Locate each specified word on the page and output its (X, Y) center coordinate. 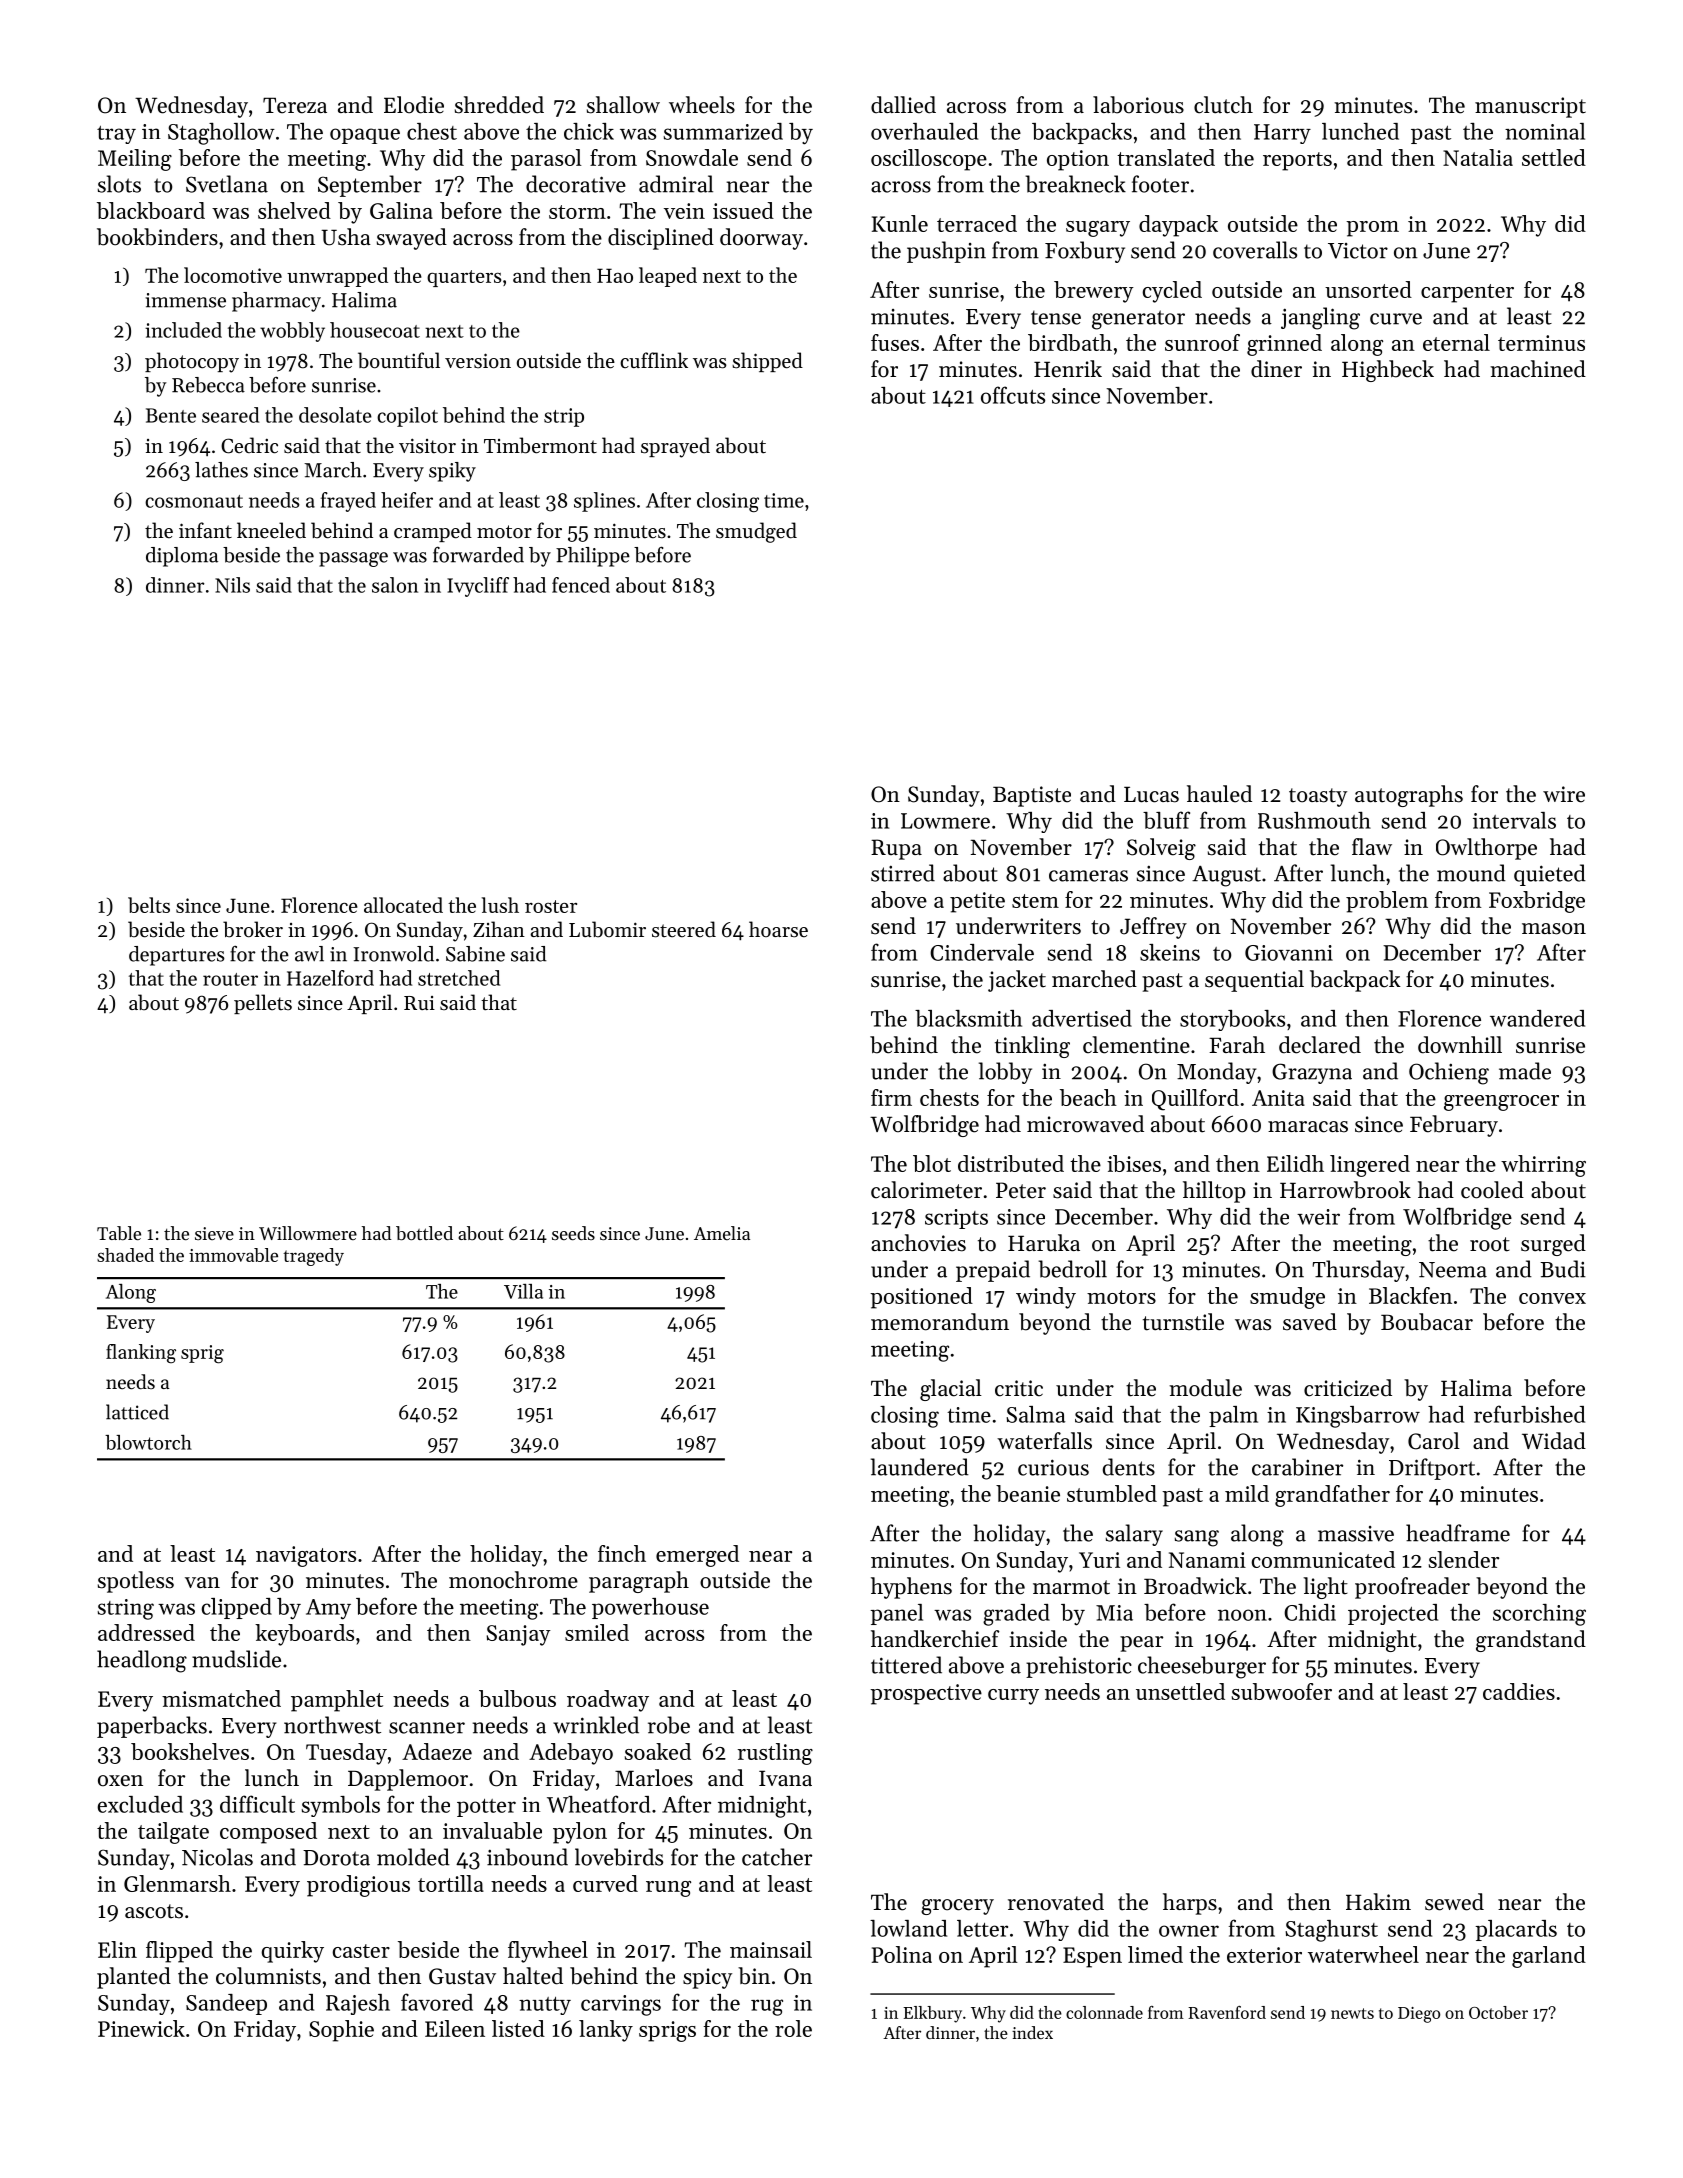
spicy (707, 1978)
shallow (623, 105)
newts (1352, 2013)
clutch (1223, 105)
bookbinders (157, 237)
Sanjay (518, 1635)
